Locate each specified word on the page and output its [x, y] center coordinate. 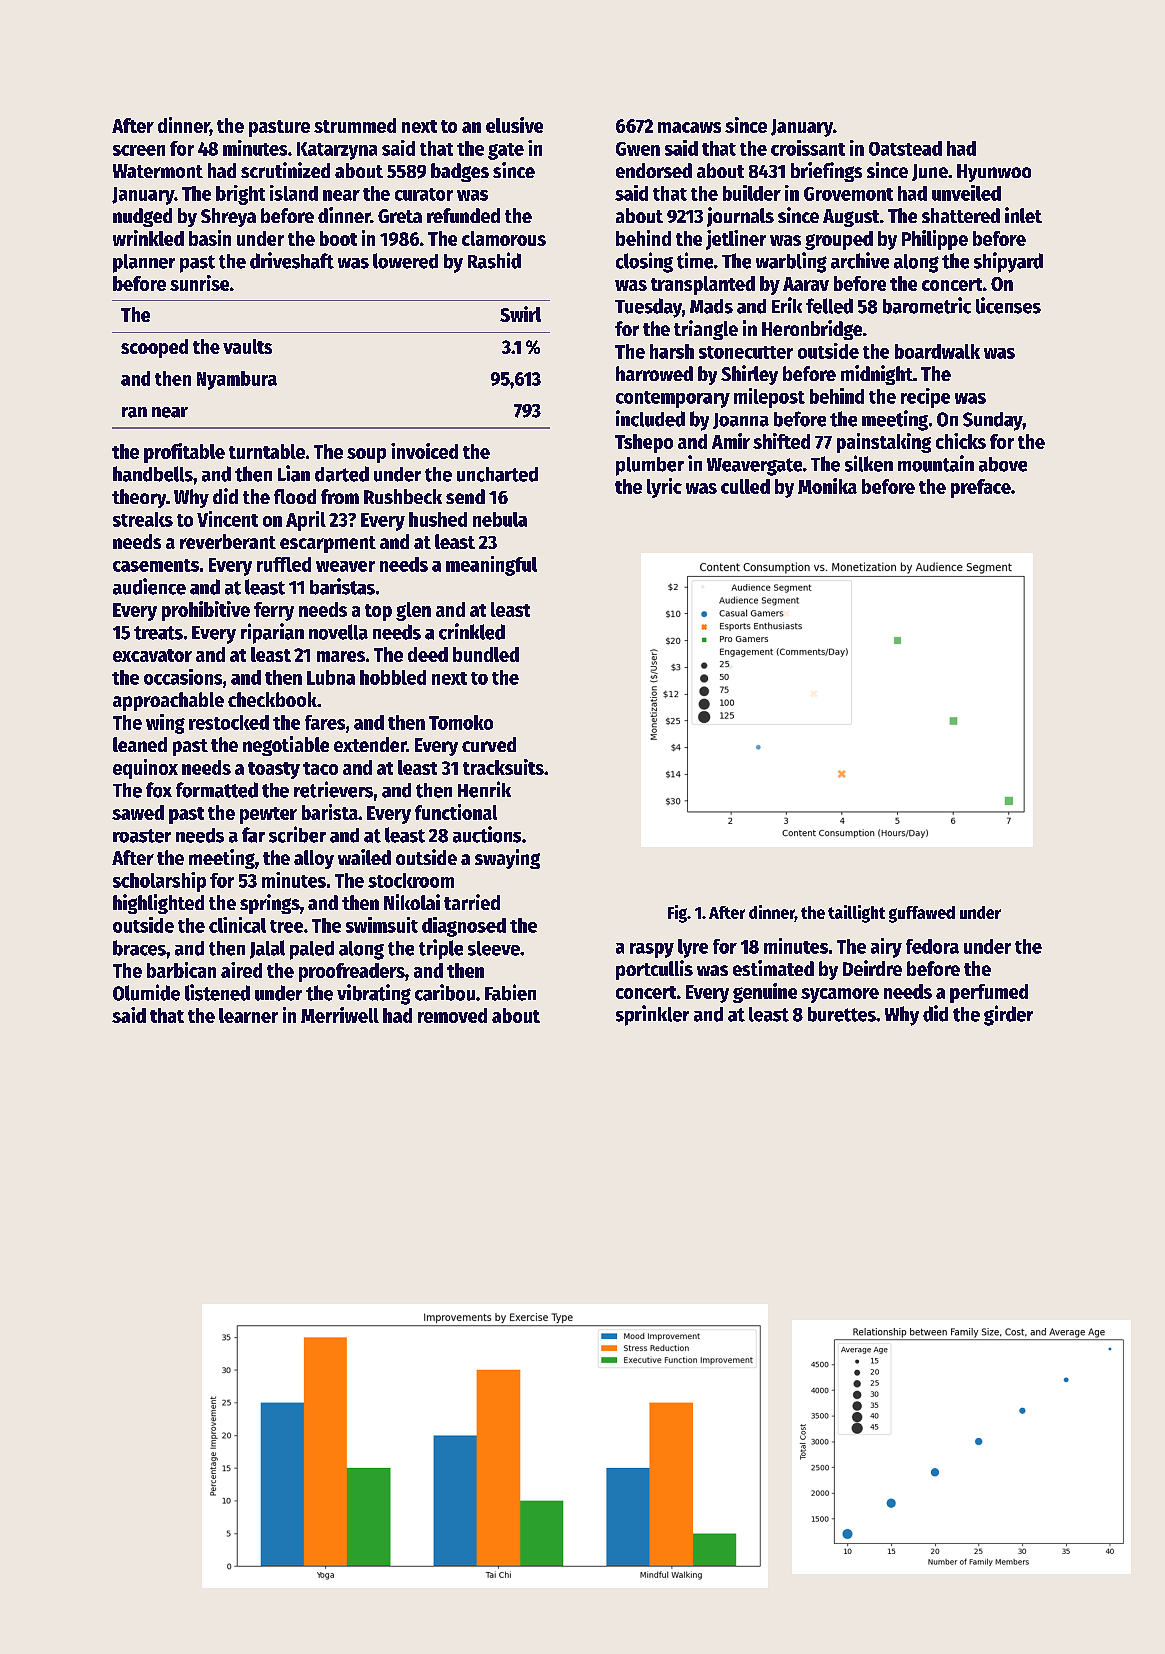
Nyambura [237, 380]
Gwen [638, 149]
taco [320, 768]
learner [248, 1015]
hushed [438, 519]
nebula [500, 519]
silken [869, 463]
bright [240, 195]
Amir [731, 441]
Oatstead [905, 148]
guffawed [922, 914]
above [1003, 464]
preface [981, 488]
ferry [274, 611]
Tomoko [461, 722]
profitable [184, 453]
